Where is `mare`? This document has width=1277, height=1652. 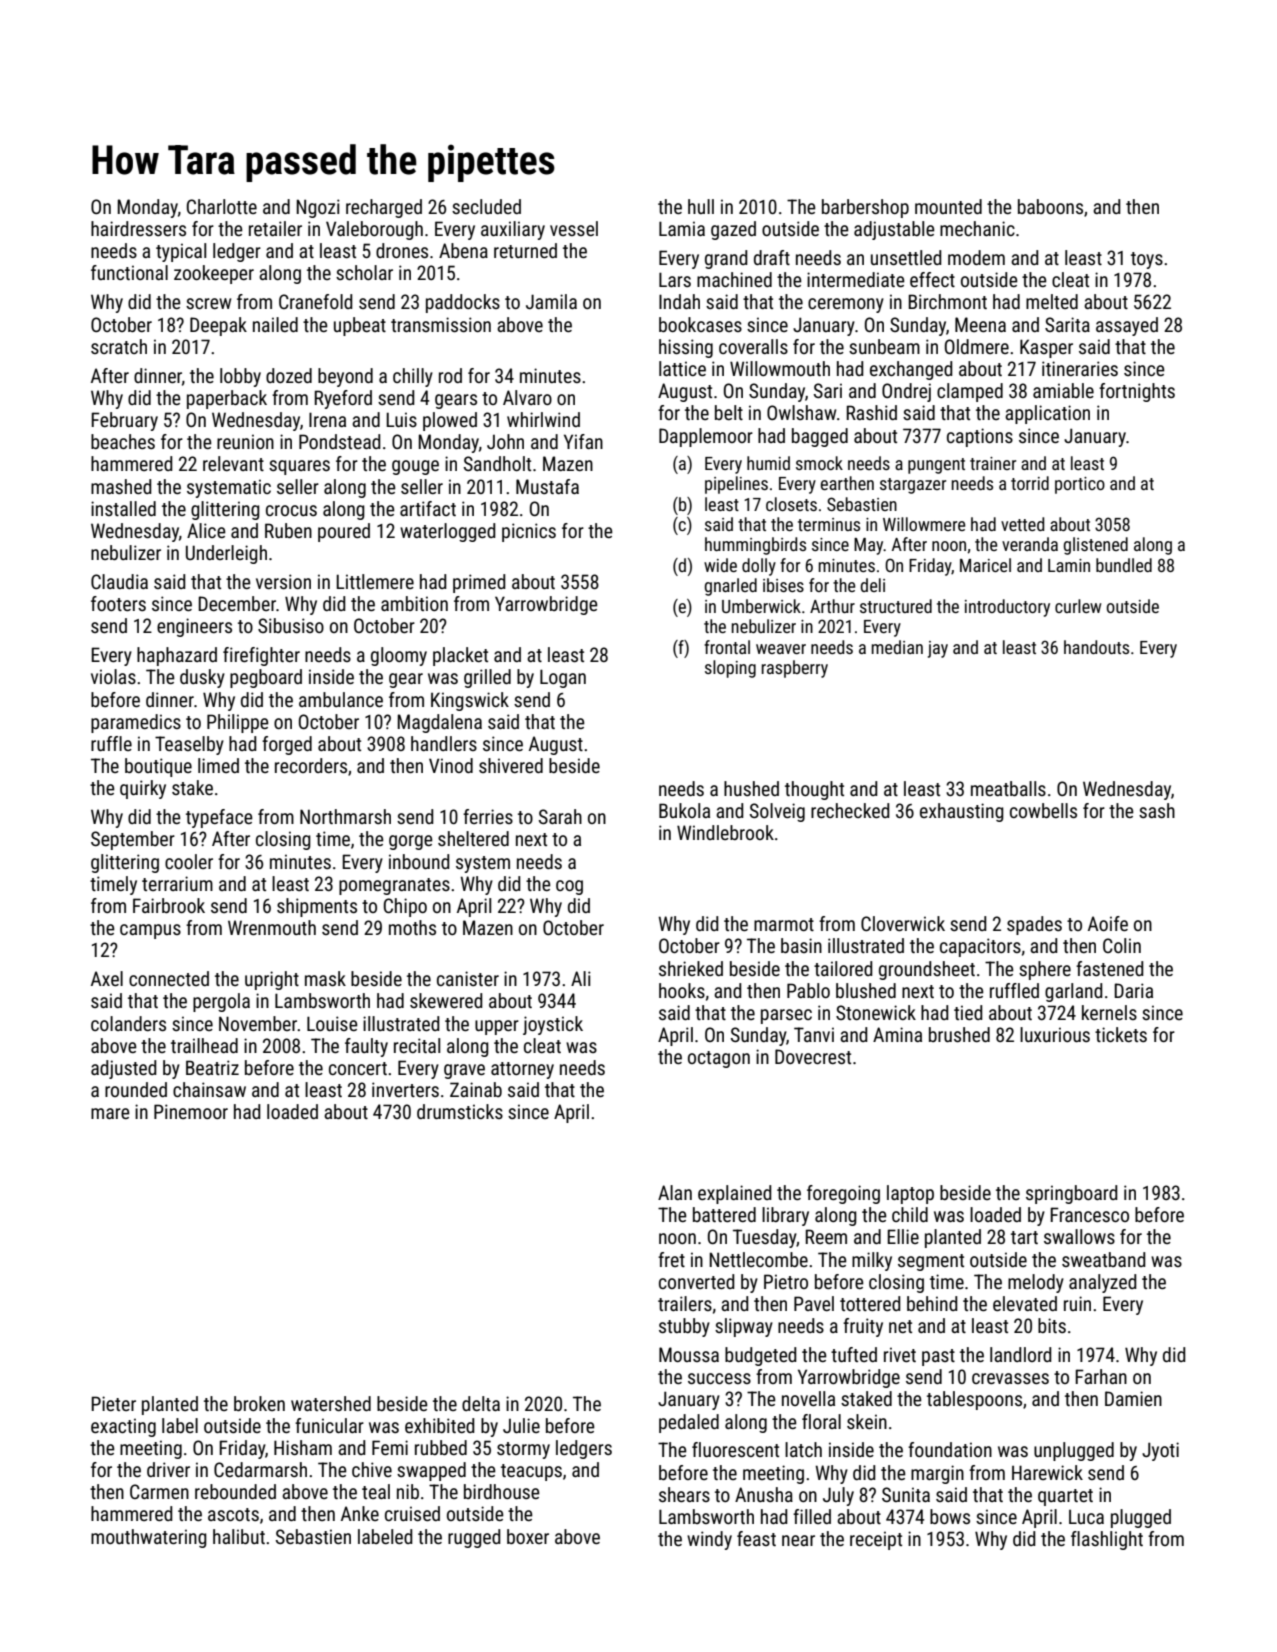
mare is located at coordinates (110, 1113).
